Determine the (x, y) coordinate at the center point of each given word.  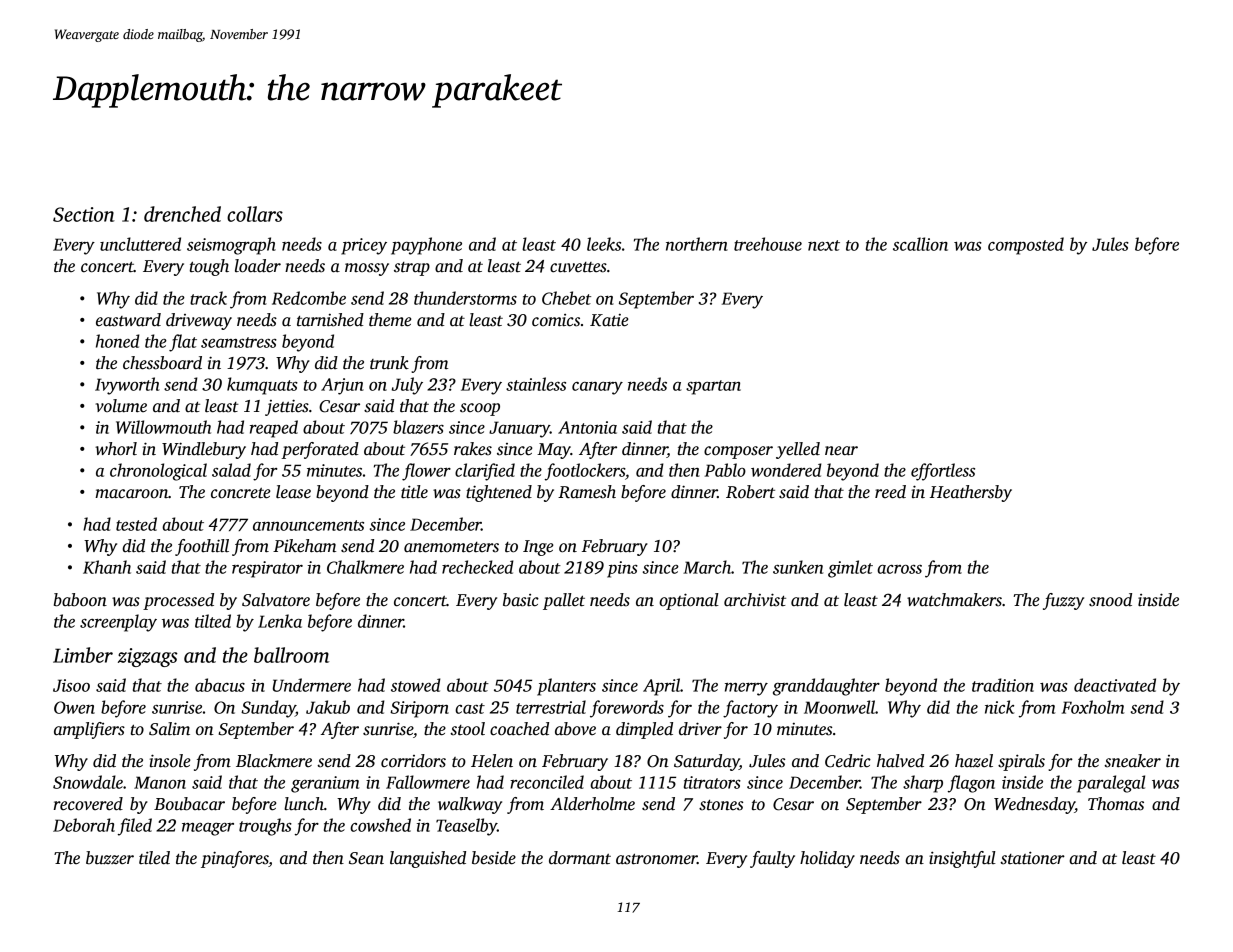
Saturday (706, 762)
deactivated (1115, 685)
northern (697, 244)
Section (84, 214)
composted (1026, 246)
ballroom (291, 655)
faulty (772, 859)
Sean (366, 858)
